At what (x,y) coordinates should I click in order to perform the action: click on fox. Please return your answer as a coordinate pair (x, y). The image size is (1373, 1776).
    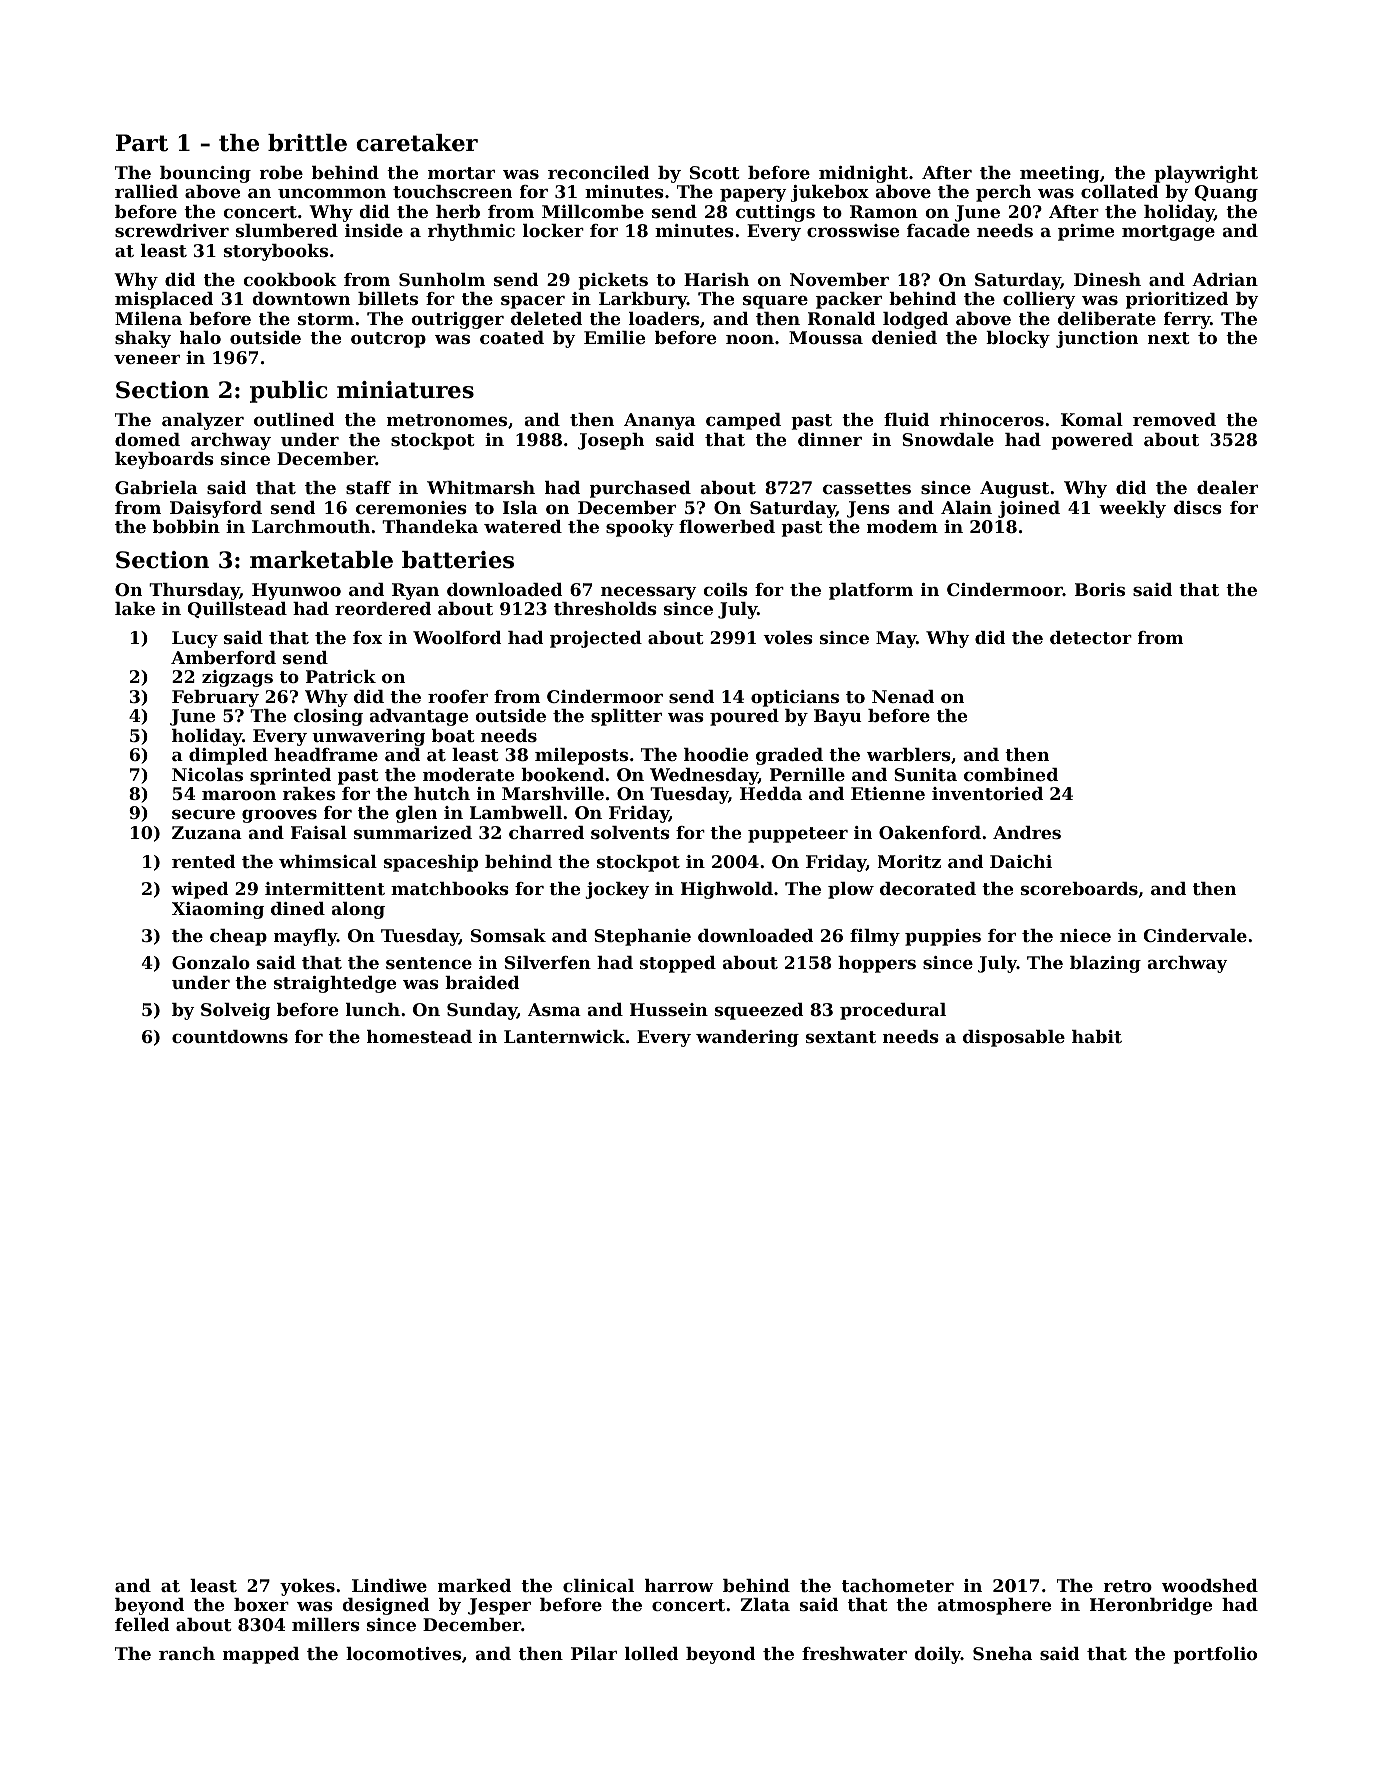
    Looking at the image, I should click on (367, 637).
